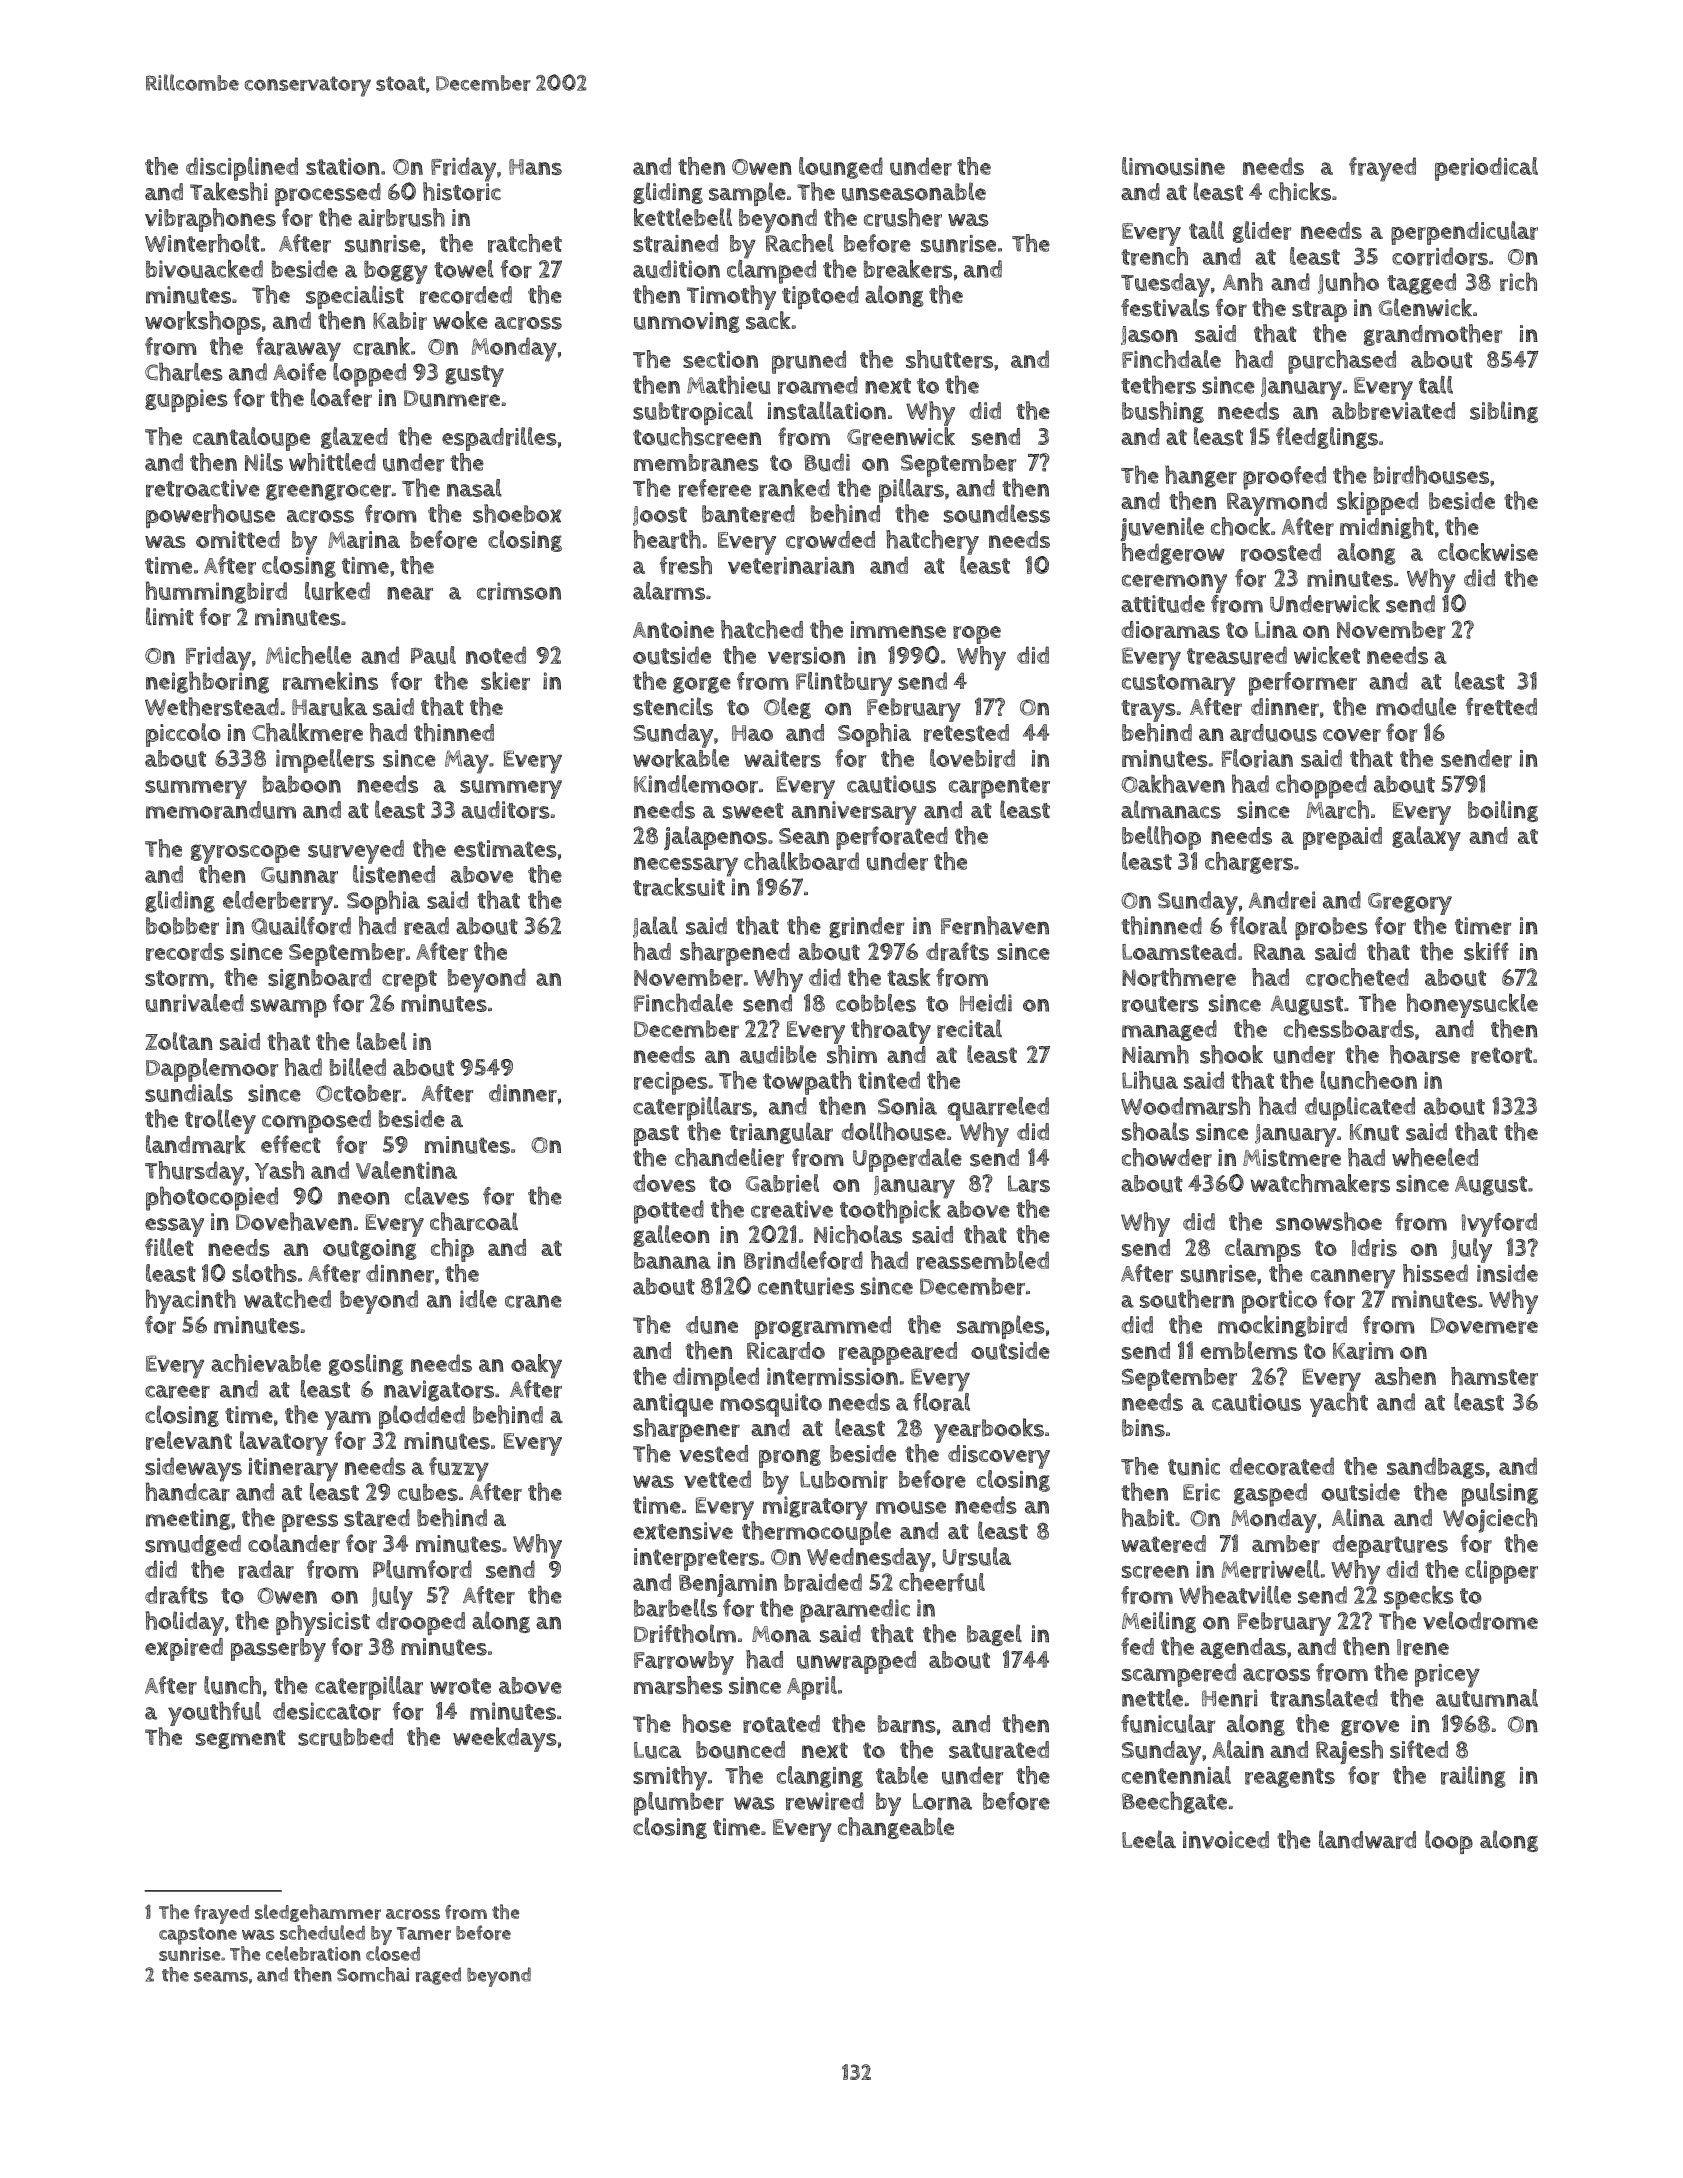 This document has height=2178, width=1683. Describe the element at coordinates (424, 1933) in the document. I see `Tamer` at that location.
